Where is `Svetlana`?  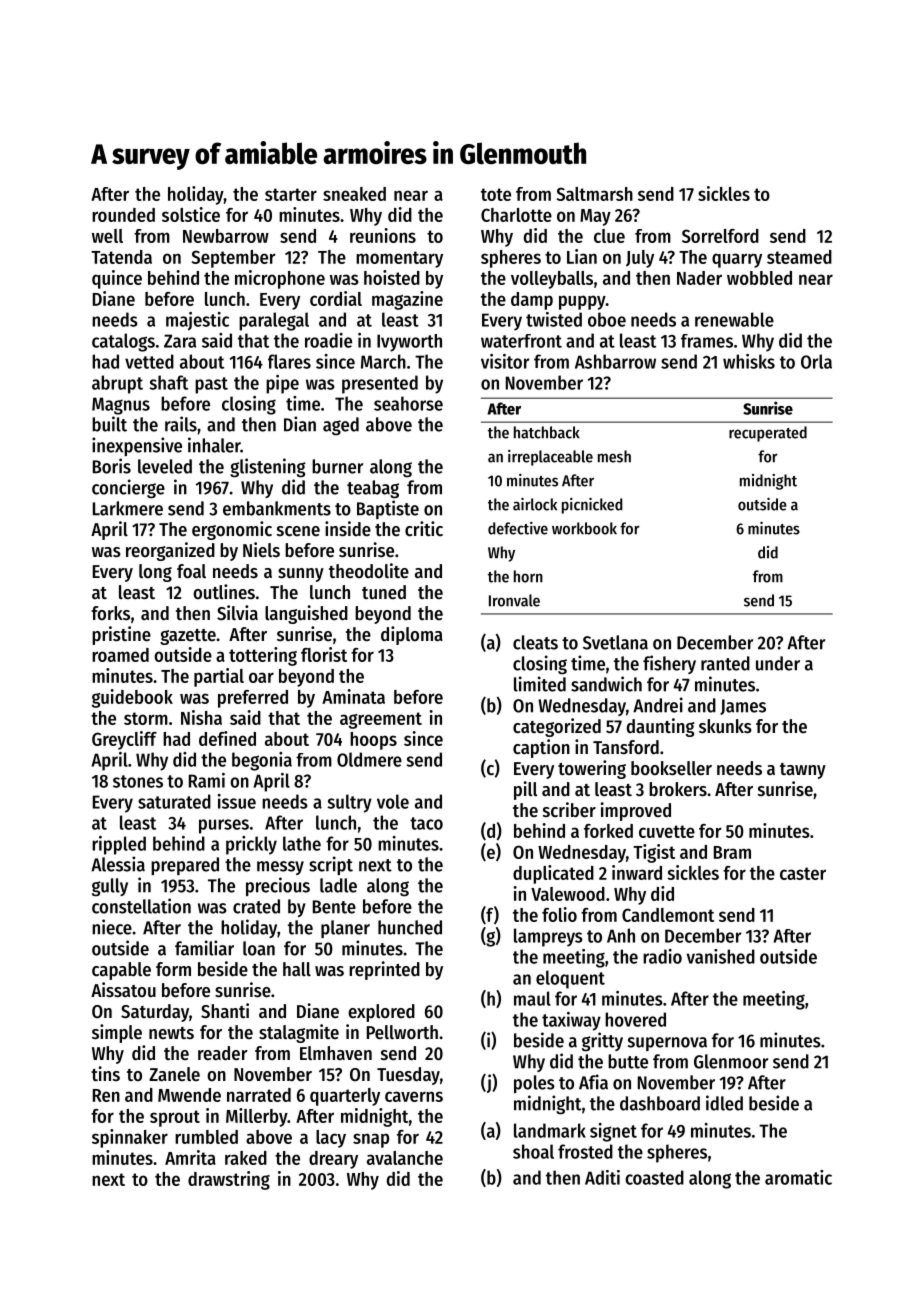 Svetlana is located at coordinates (615, 642).
